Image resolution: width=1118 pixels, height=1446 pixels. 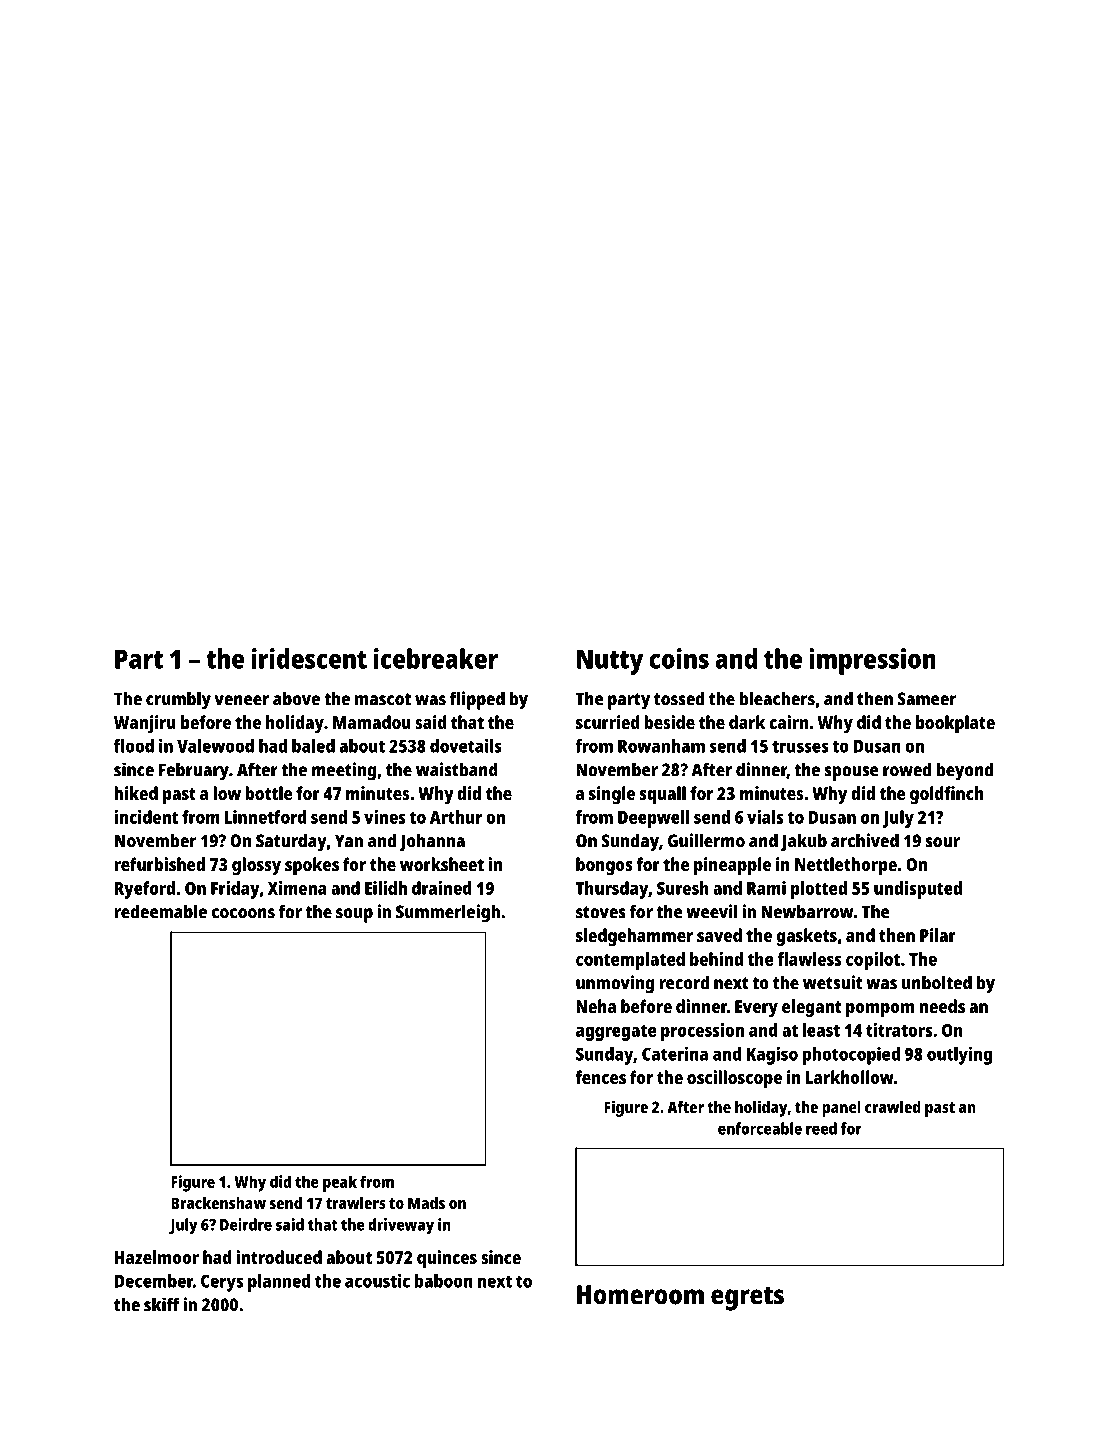 What do you see at coordinates (872, 661) in the document?
I see `impression` at bounding box center [872, 661].
